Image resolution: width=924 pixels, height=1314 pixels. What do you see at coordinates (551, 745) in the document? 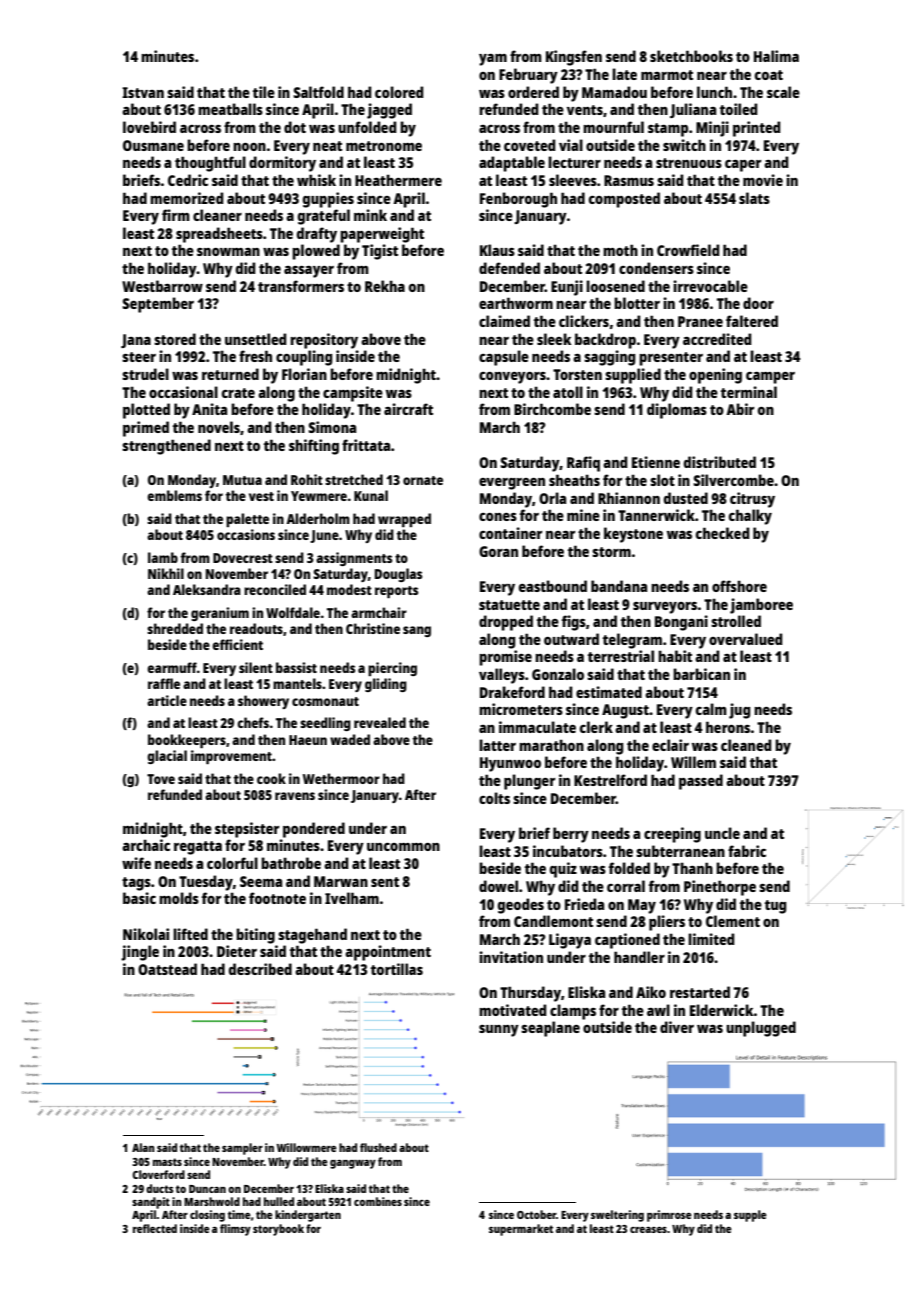
I see `marathon` at bounding box center [551, 745].
